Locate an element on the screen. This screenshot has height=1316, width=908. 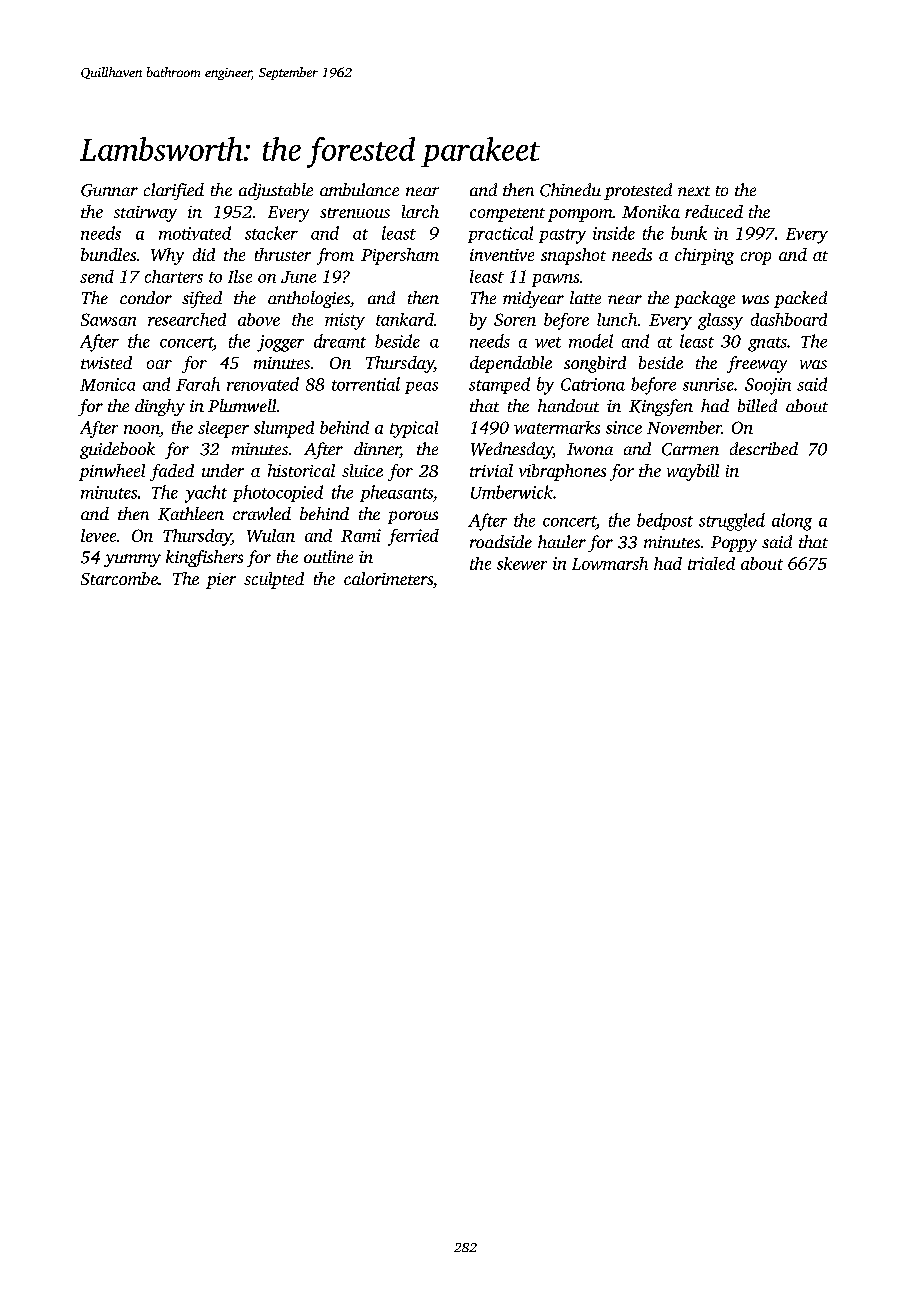
dreamt is located at coordinates (340, 341).
